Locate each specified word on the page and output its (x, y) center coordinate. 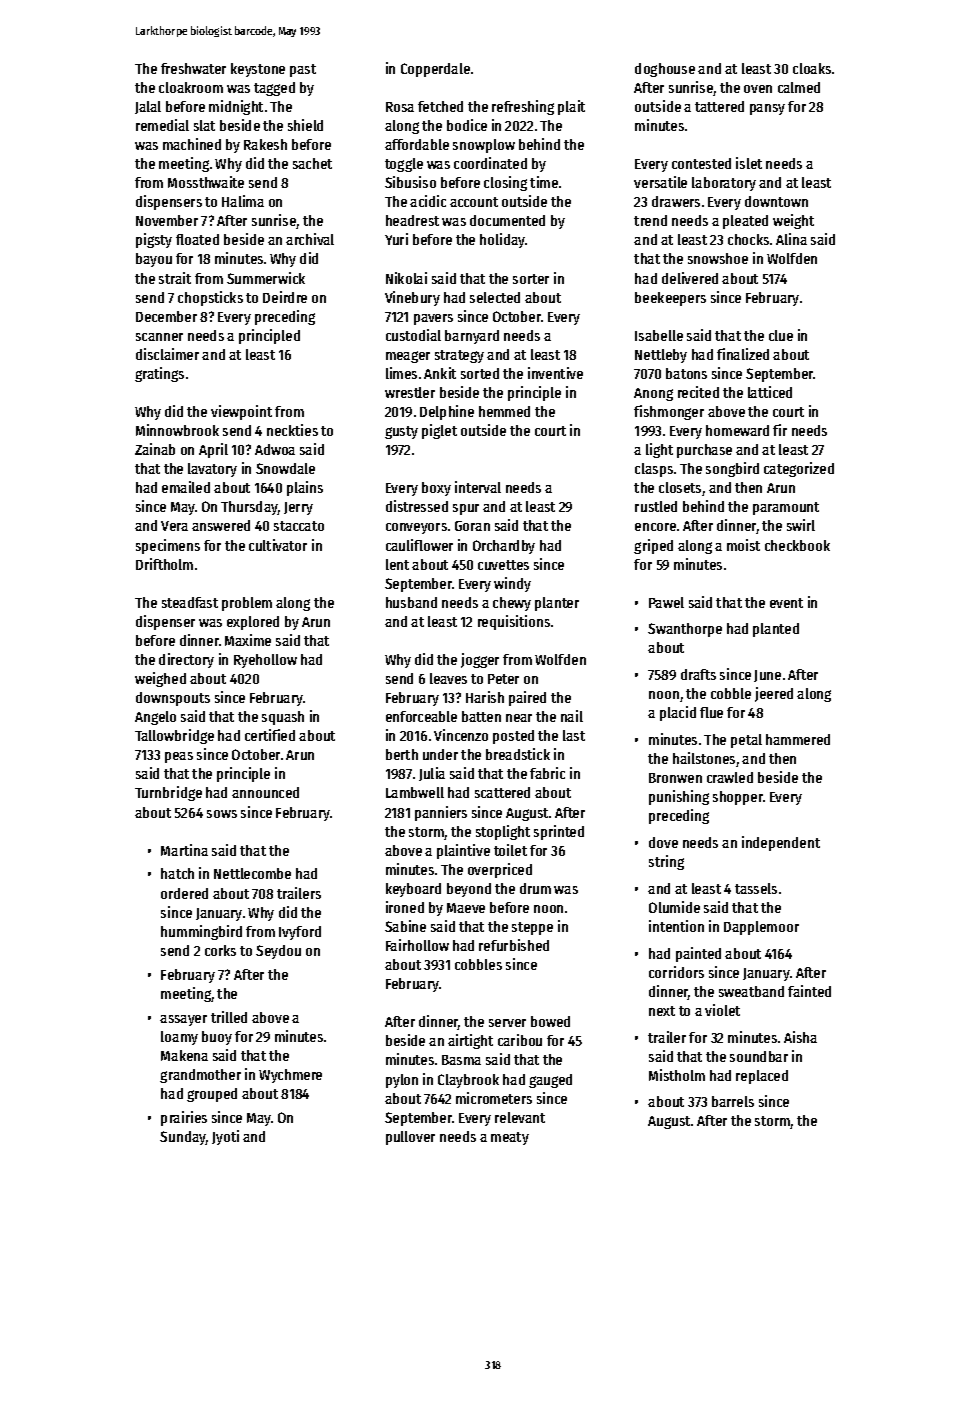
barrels (733, 1101)
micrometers (494, 1098)
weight (793, 221)
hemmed (504, 411)
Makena (184, 1055)
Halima (243, 201)
